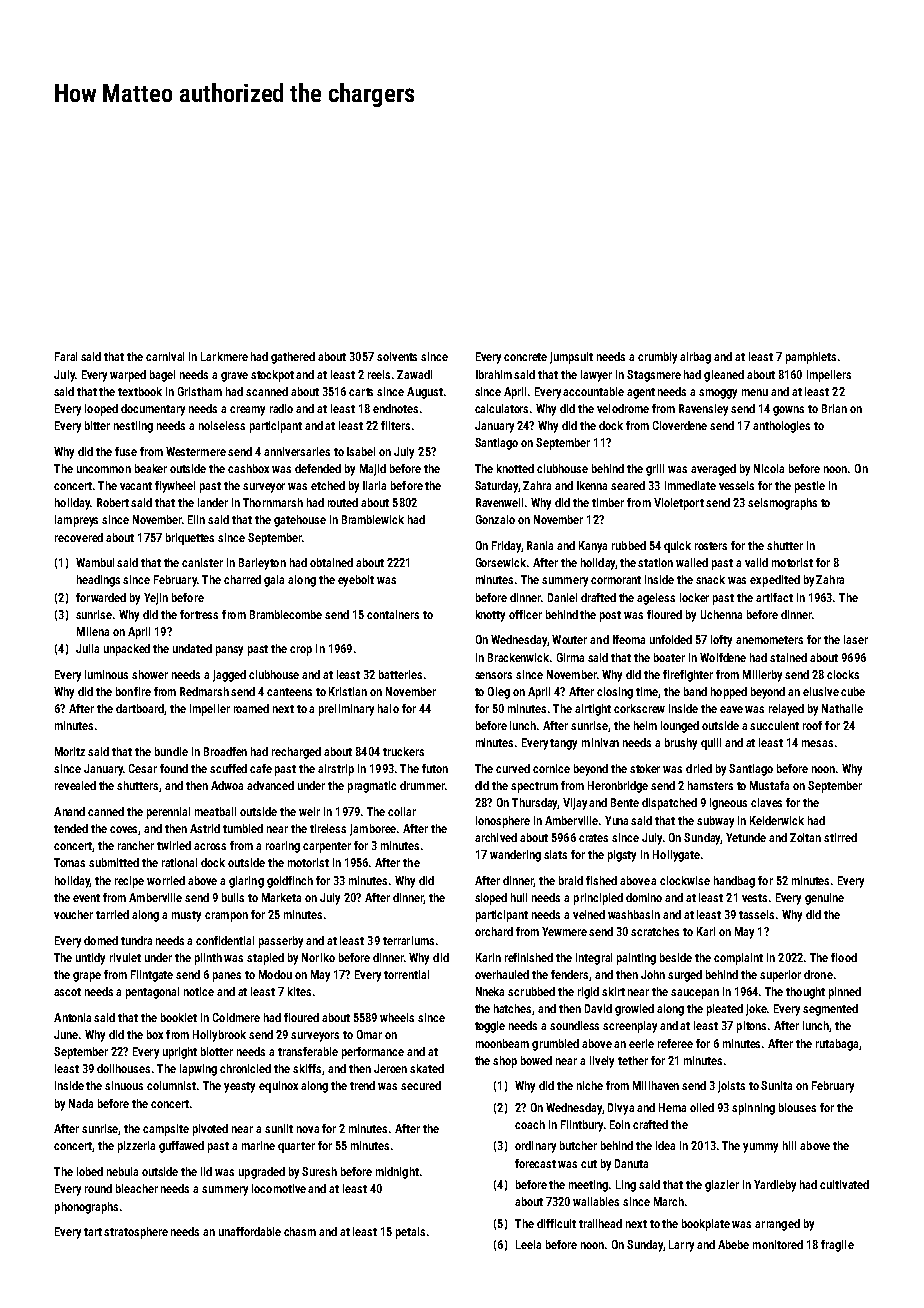  What do you see at coordinates (66, 356) in the image?
I see `Farai` at bounding box center [66, 356].
